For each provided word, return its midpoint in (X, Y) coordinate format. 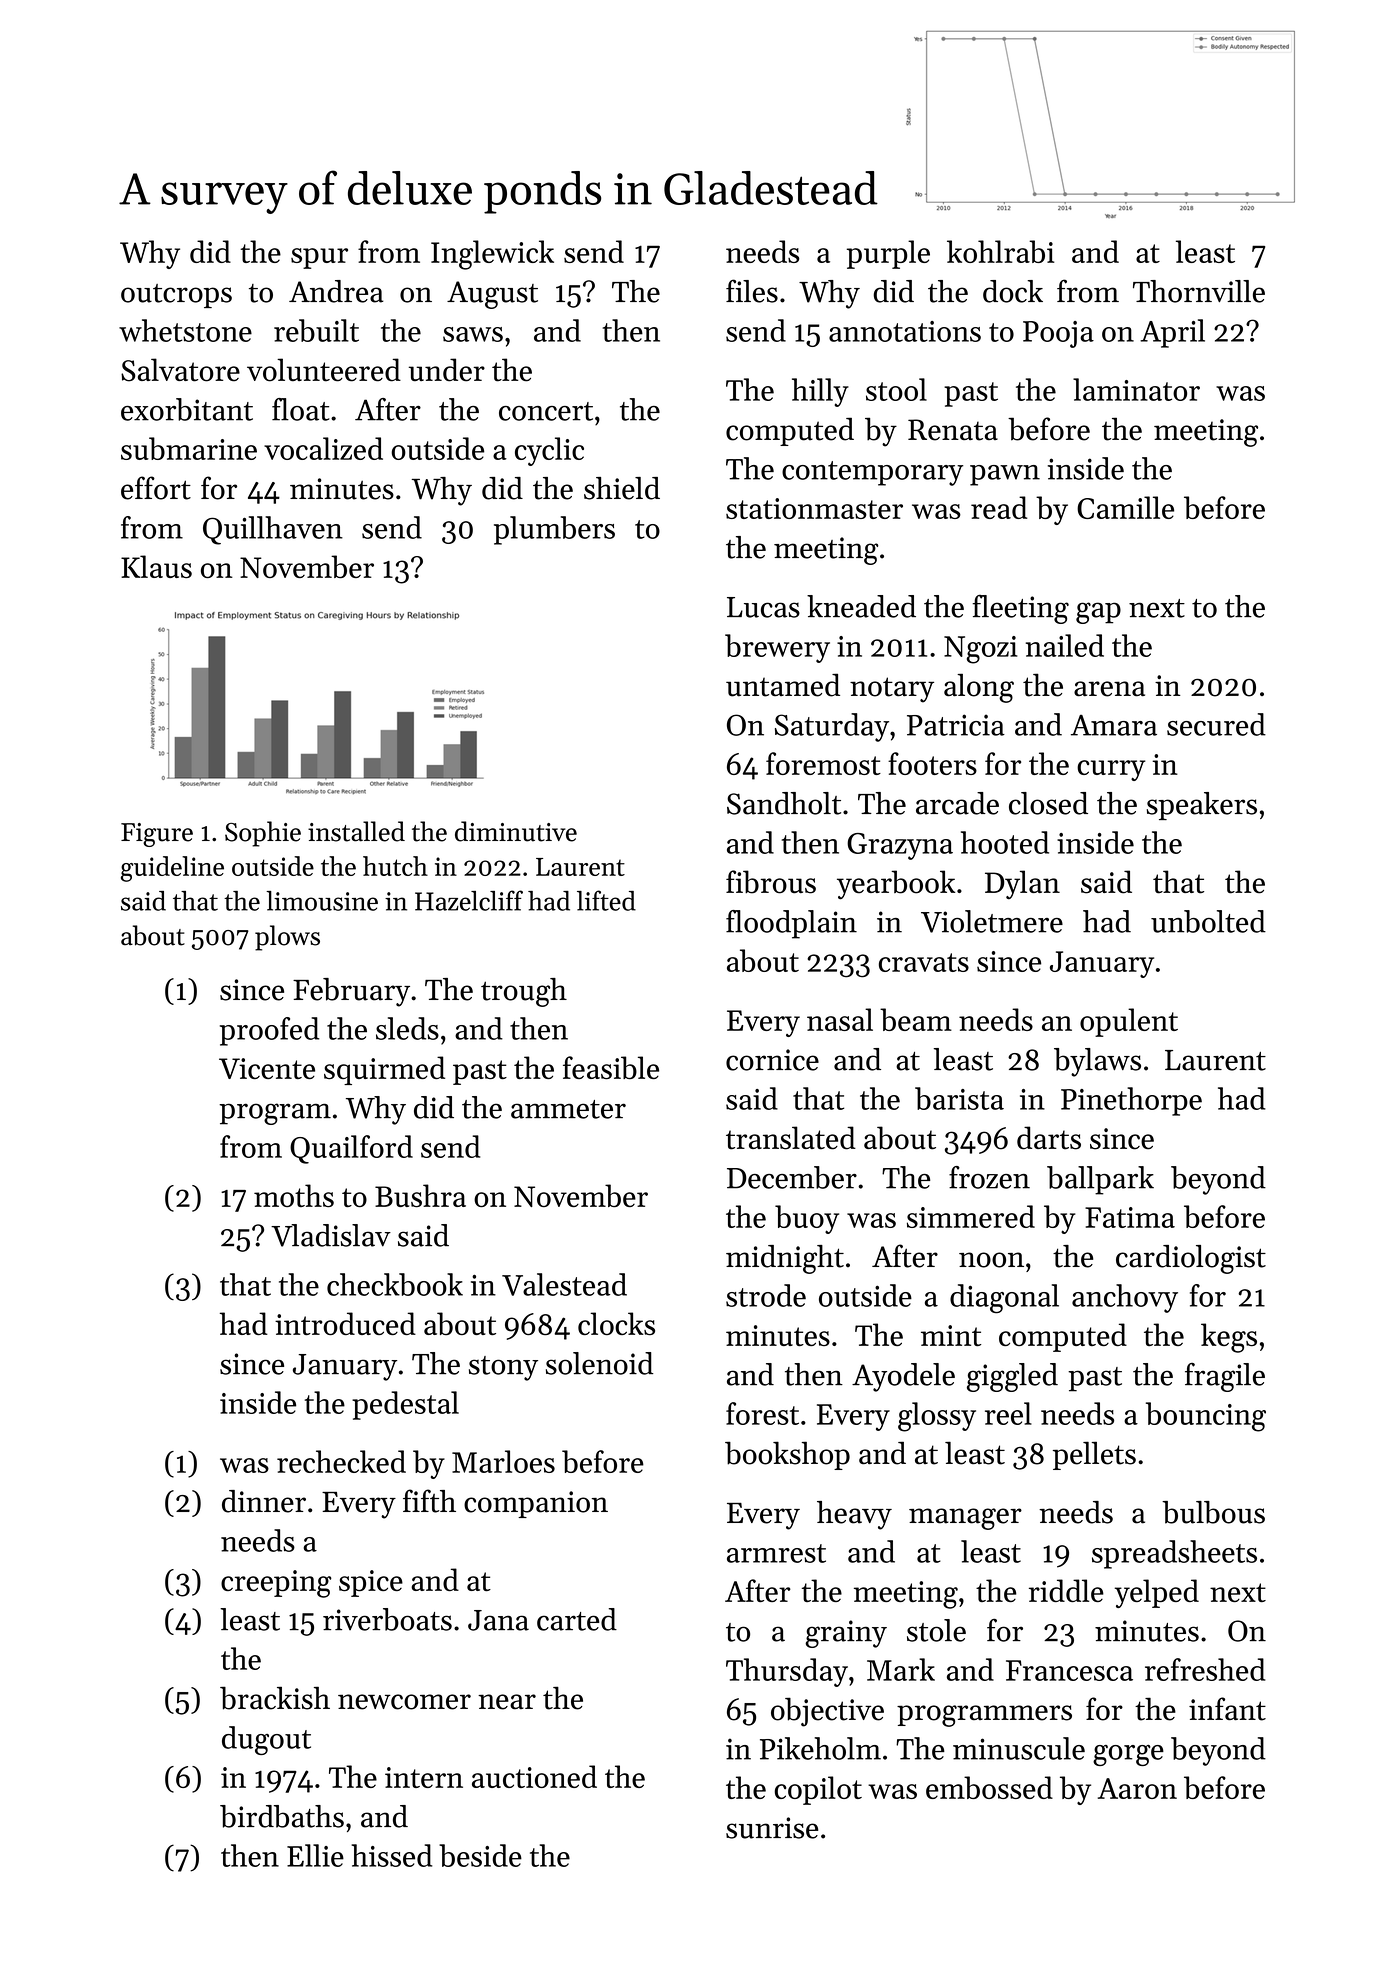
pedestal (405, 1405)
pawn (1005, 475)
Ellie (315, 1855)
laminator (1136, 389)
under (447, 370)
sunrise (772, 1828)
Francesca (1069, 1670)
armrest (776, 1553)
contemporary (872, 473)
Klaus (156, 566)
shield (622, 488)
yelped (1157, 1593)
